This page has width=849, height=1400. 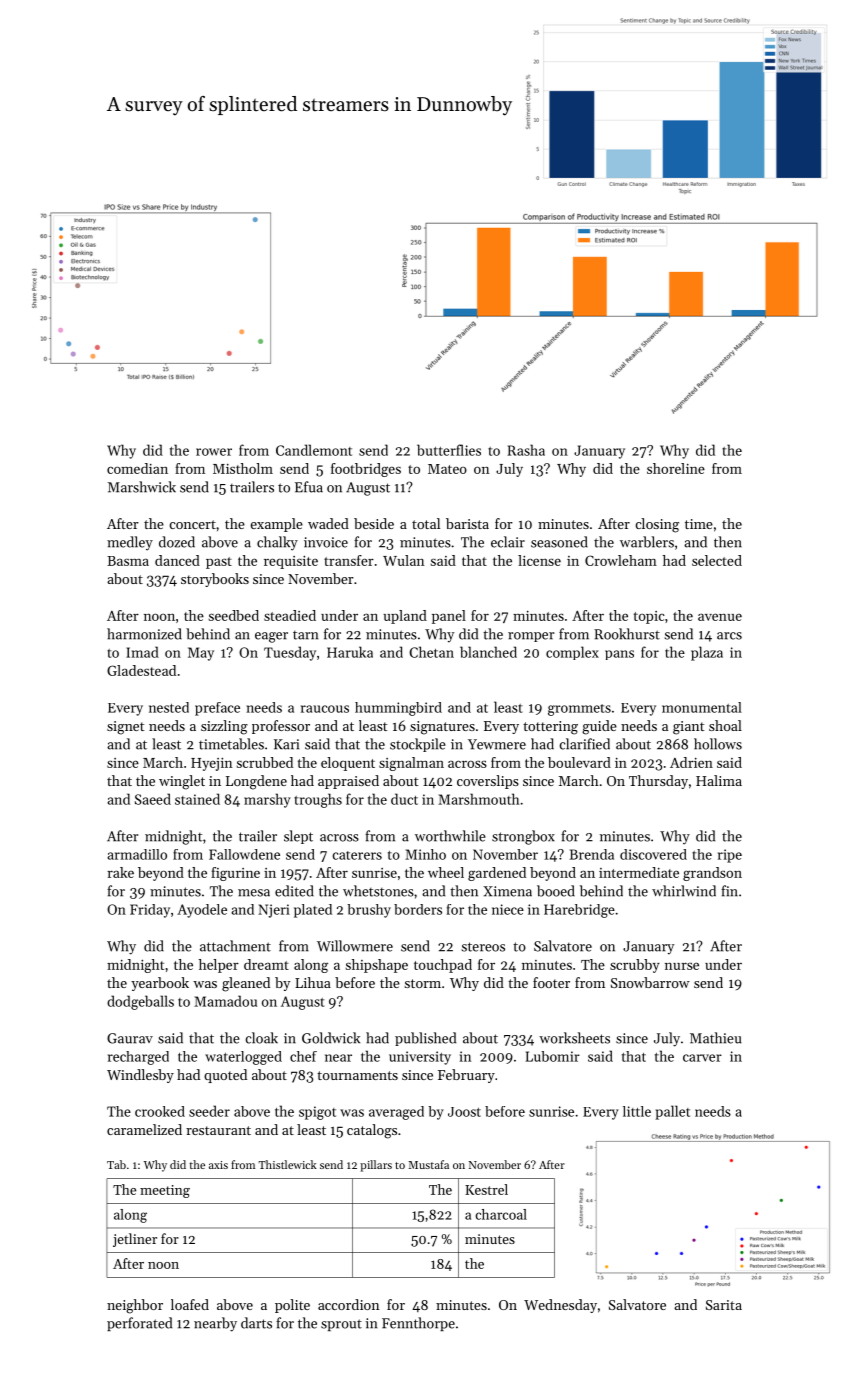 I want to click on shoreline, so click(x=676, y=468).
